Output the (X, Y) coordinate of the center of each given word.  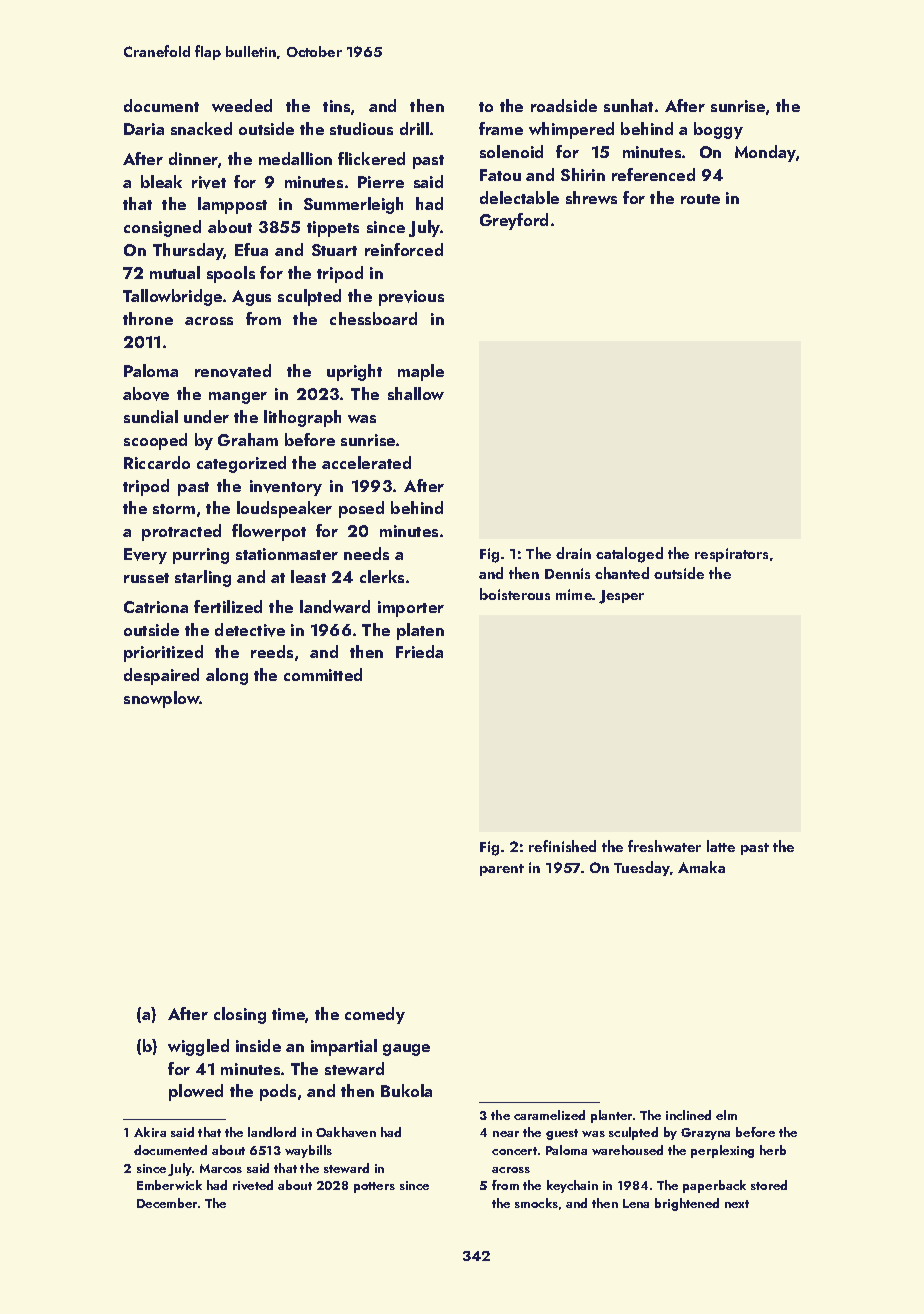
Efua (251, 249)
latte (721, 846)
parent (502, 870)
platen (420, 631)
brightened (687, 1204)
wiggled (198, 1047)
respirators (731, 555)
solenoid (511, 151)
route (700, 199)
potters (374, 1187)
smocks (536, 1203)
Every (145, 556)
